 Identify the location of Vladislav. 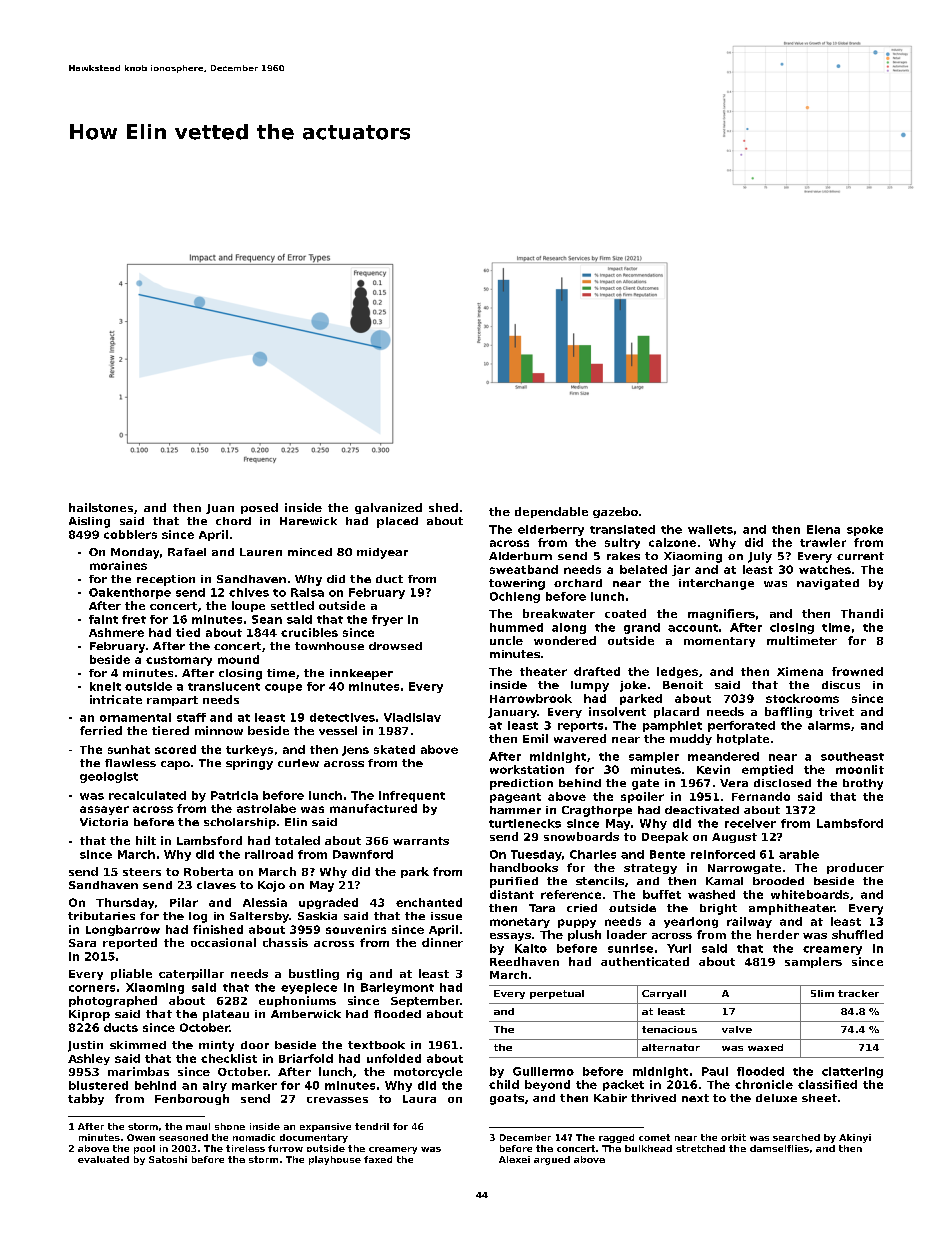
(412, 717).
